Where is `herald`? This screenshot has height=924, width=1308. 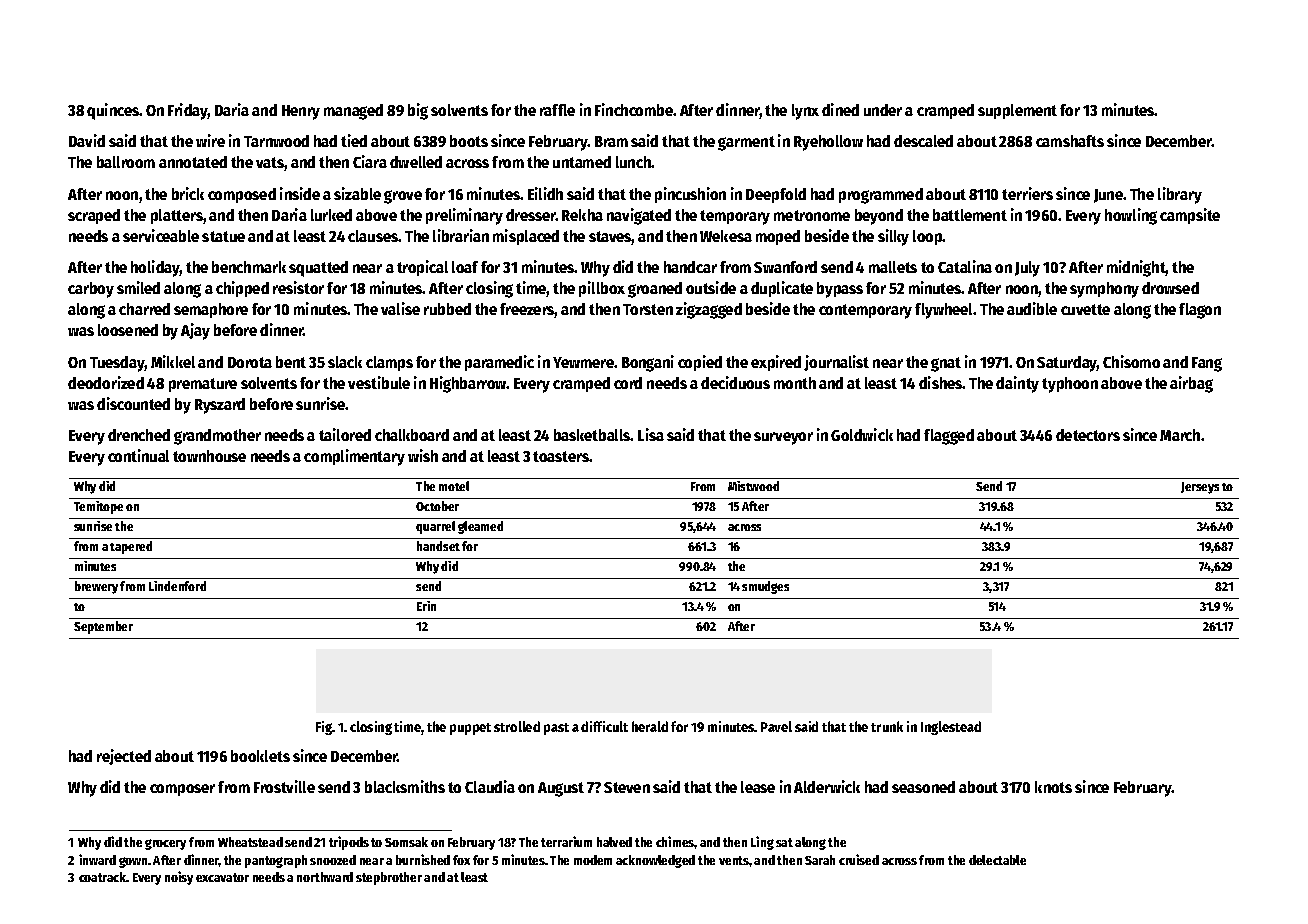 herald is located at coordinates (650, 726).
